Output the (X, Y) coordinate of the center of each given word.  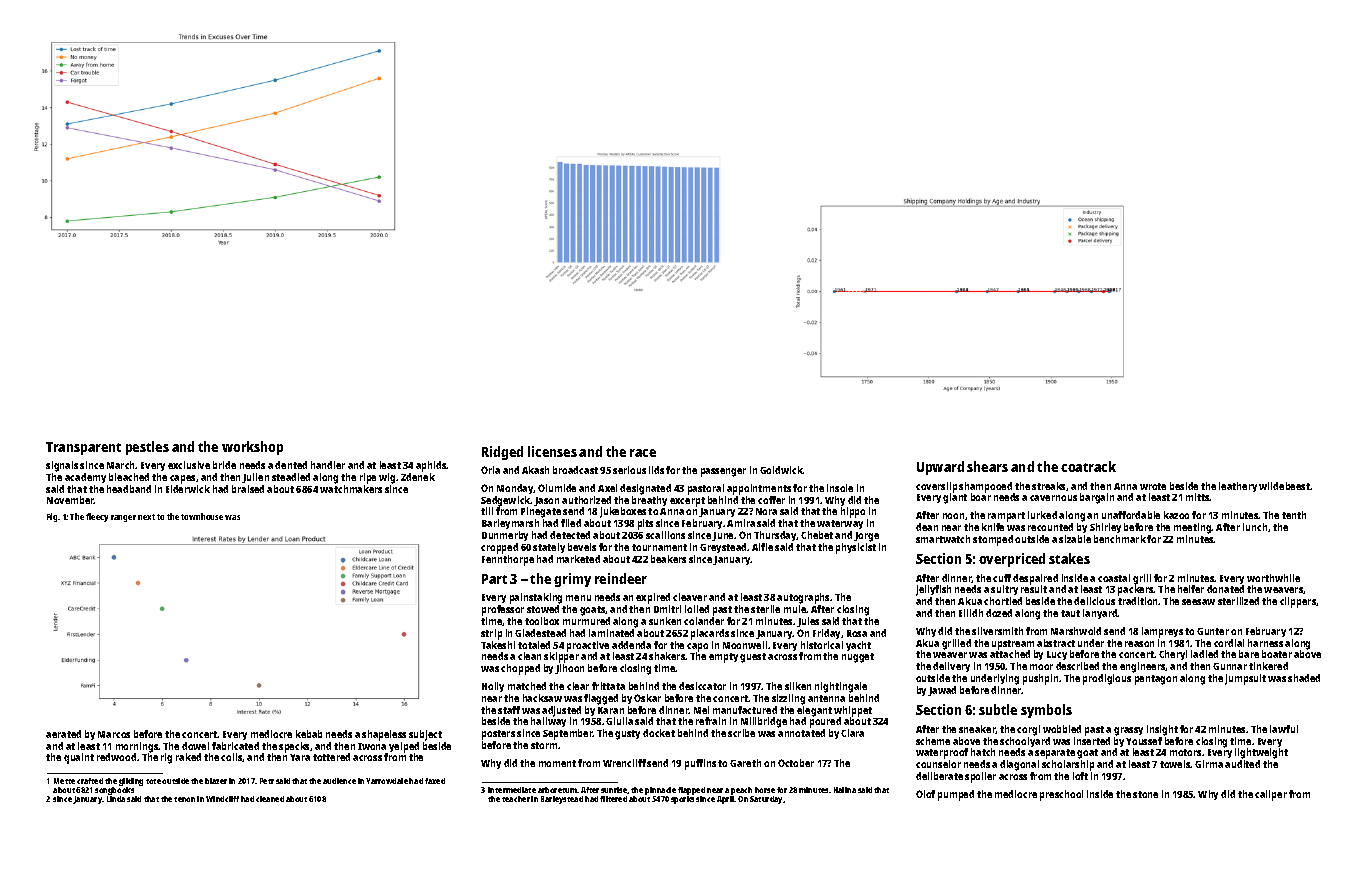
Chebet (817, 535)
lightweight (1261, 753)
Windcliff (222, 799)
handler (328, 465)
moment (557, 763)
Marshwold (1076, 631)
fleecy (97, 517)
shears (987, 466)
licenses (552, 451)
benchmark (1120, 539)
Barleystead (562, 800)
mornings (137, 747)
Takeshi (498, 645)
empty (723, 658)
